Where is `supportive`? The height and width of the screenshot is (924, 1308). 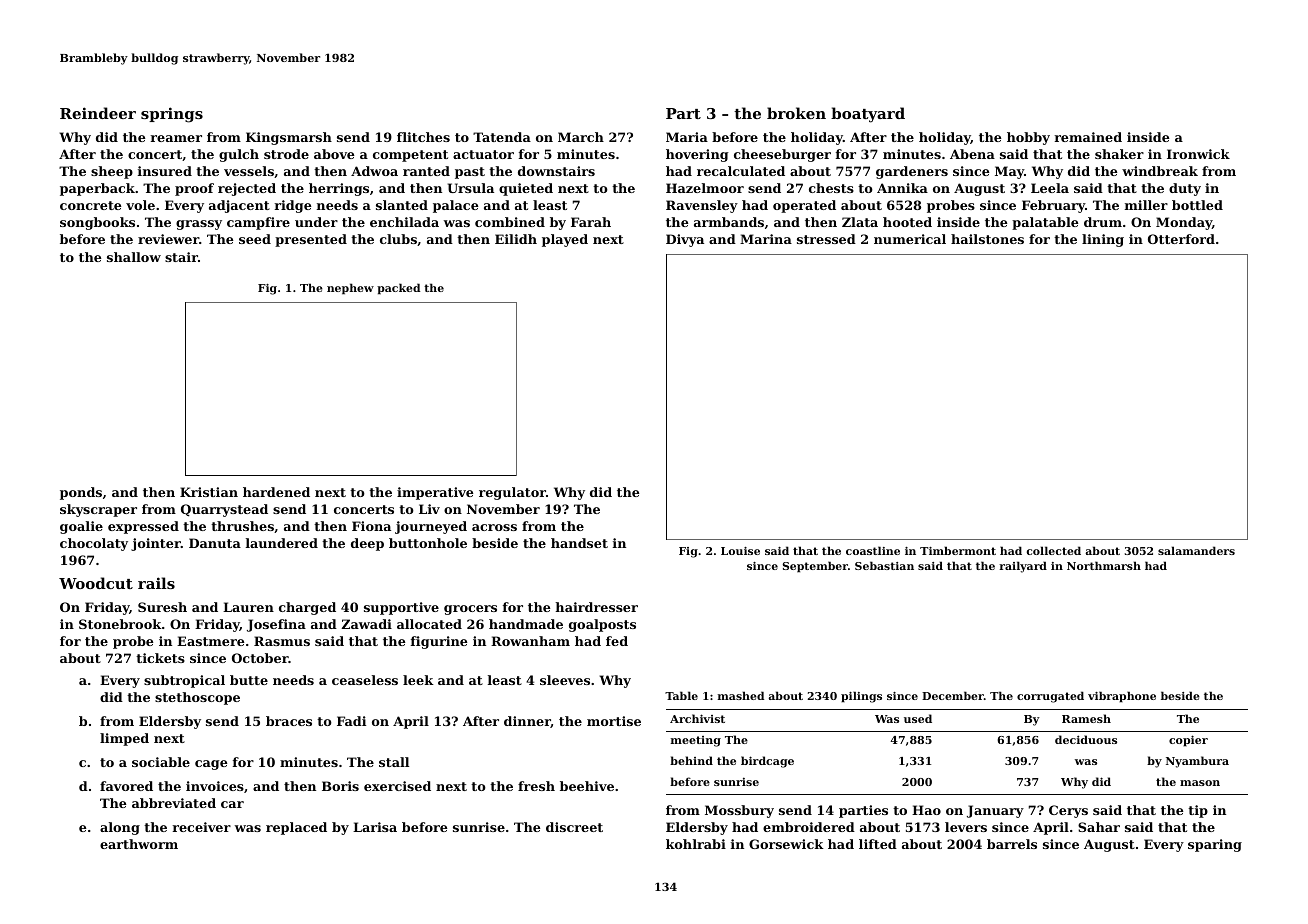 supportive is located at coordinates (401, 608).
